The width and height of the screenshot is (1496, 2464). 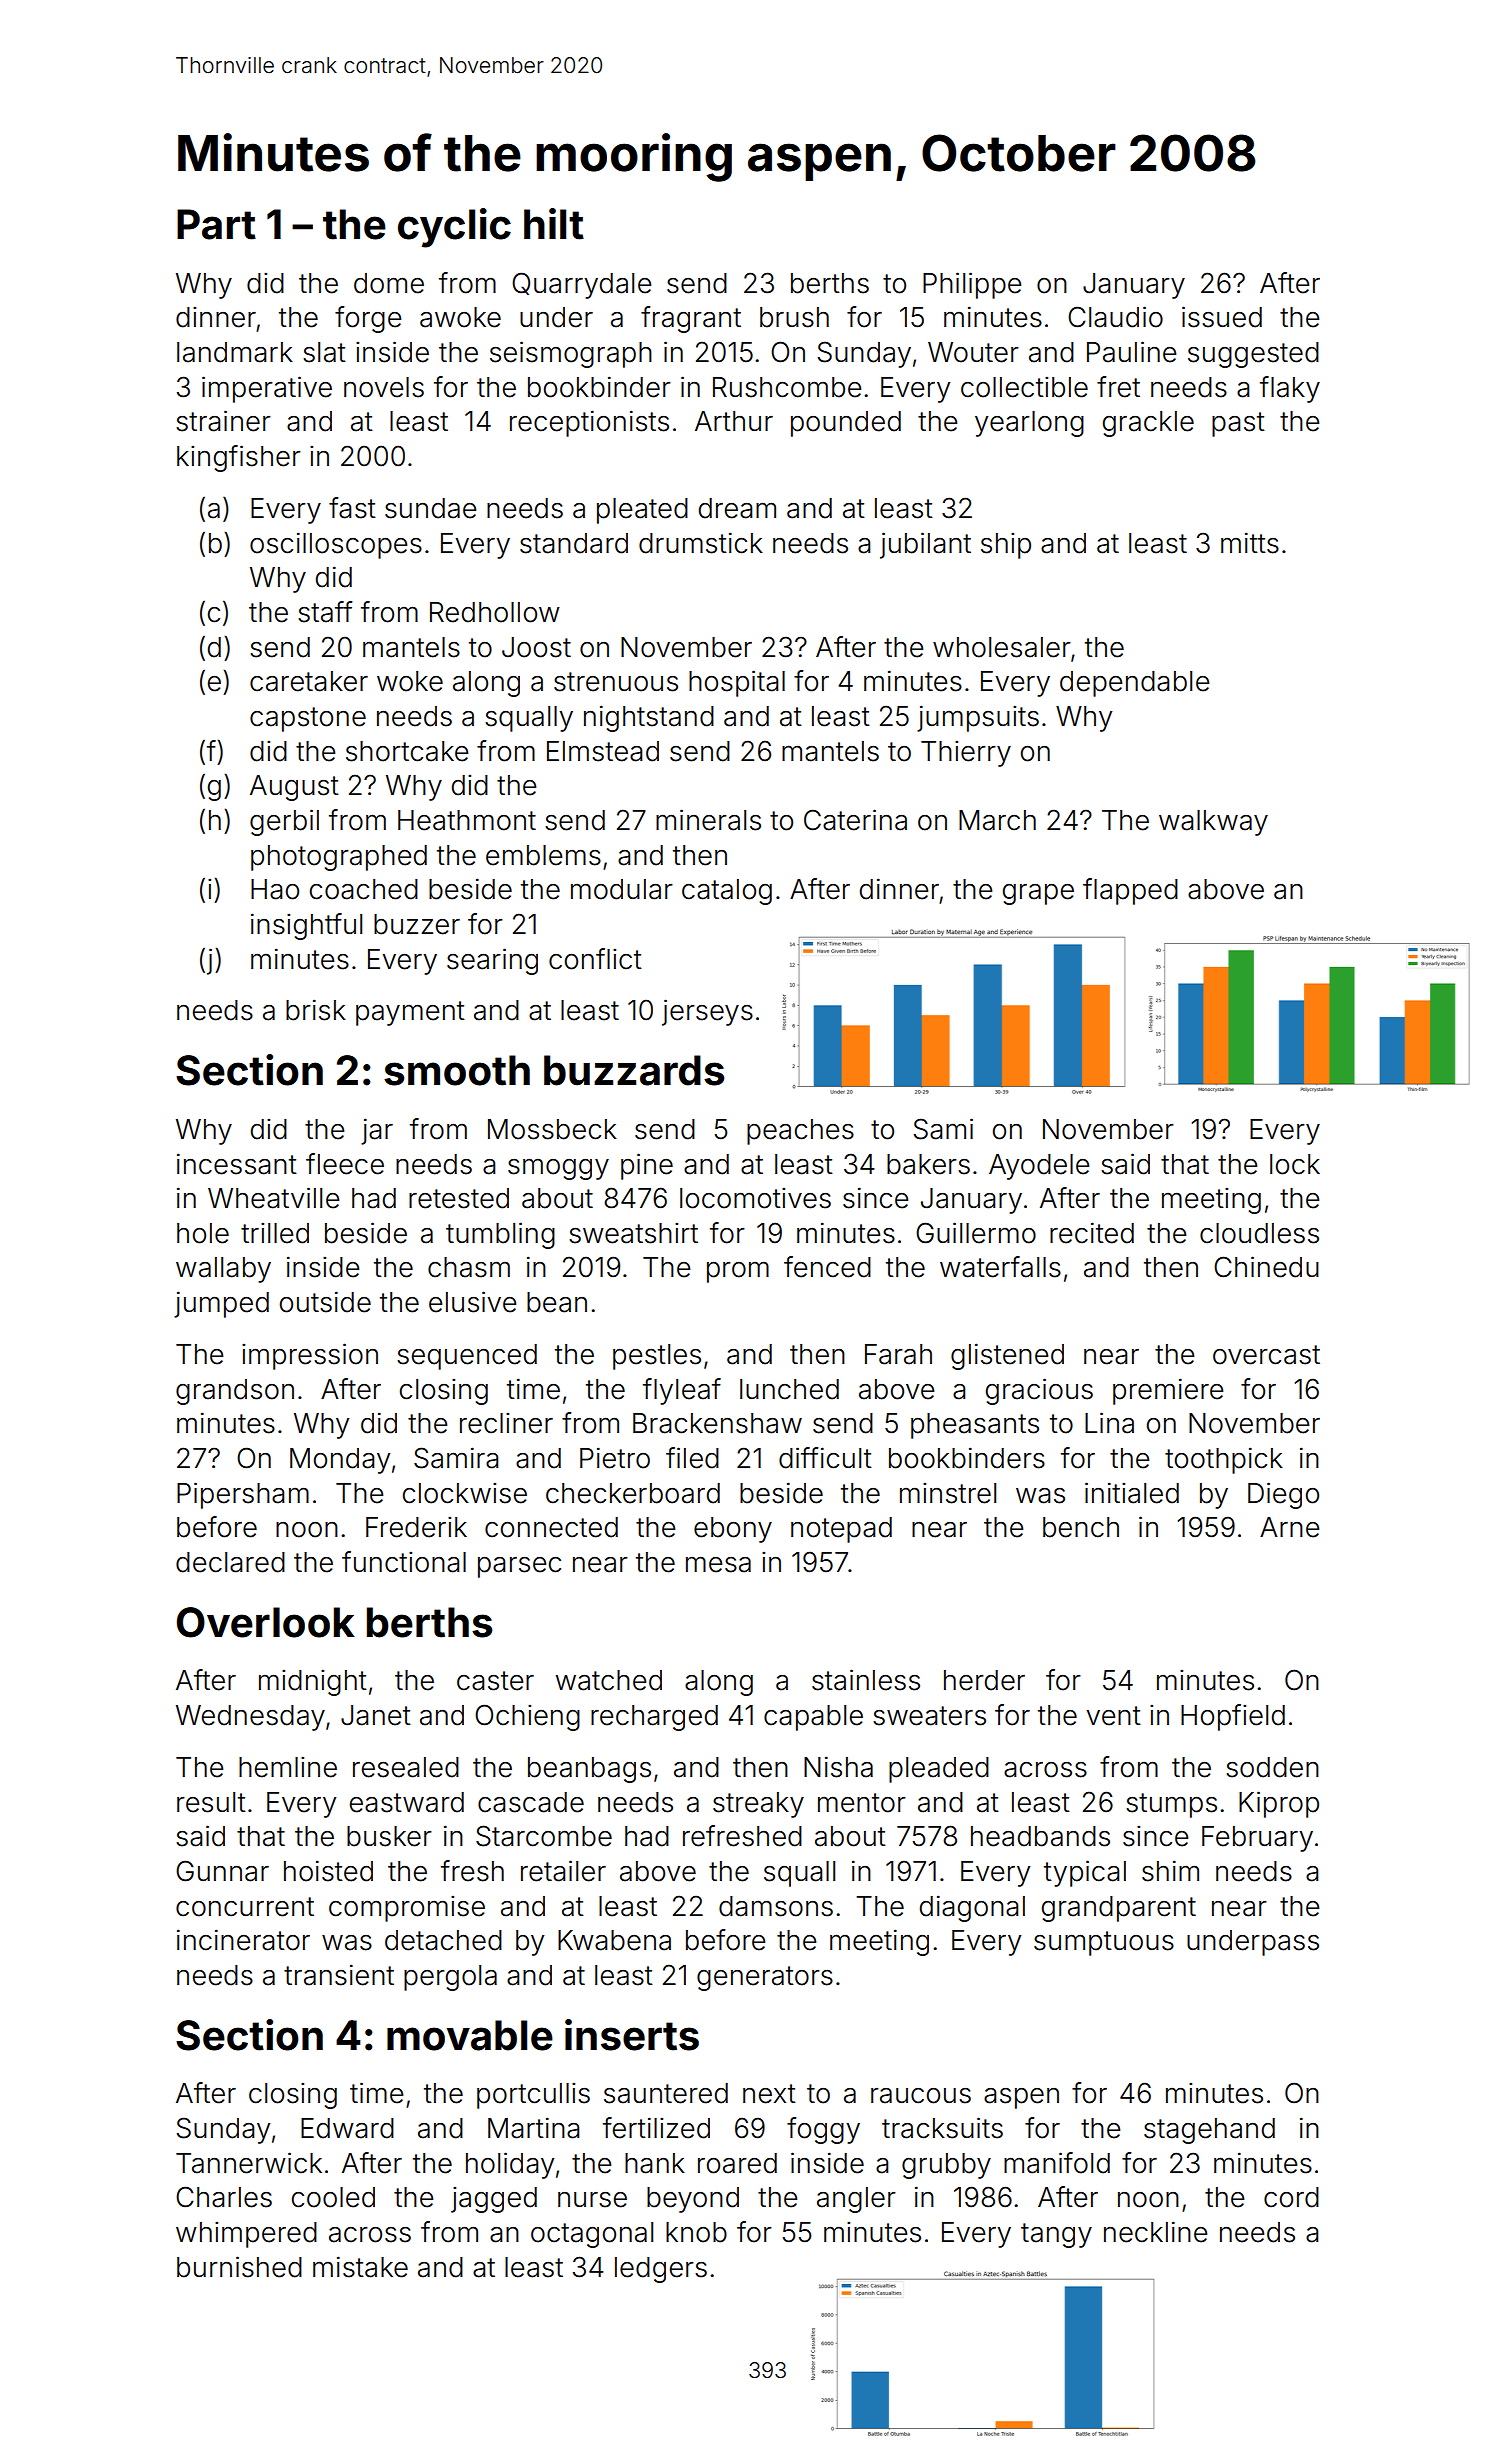 What do you see at coordinates (454, 228) in the screenshot?
I see `cyclic` at bounding box center [454, 228].
